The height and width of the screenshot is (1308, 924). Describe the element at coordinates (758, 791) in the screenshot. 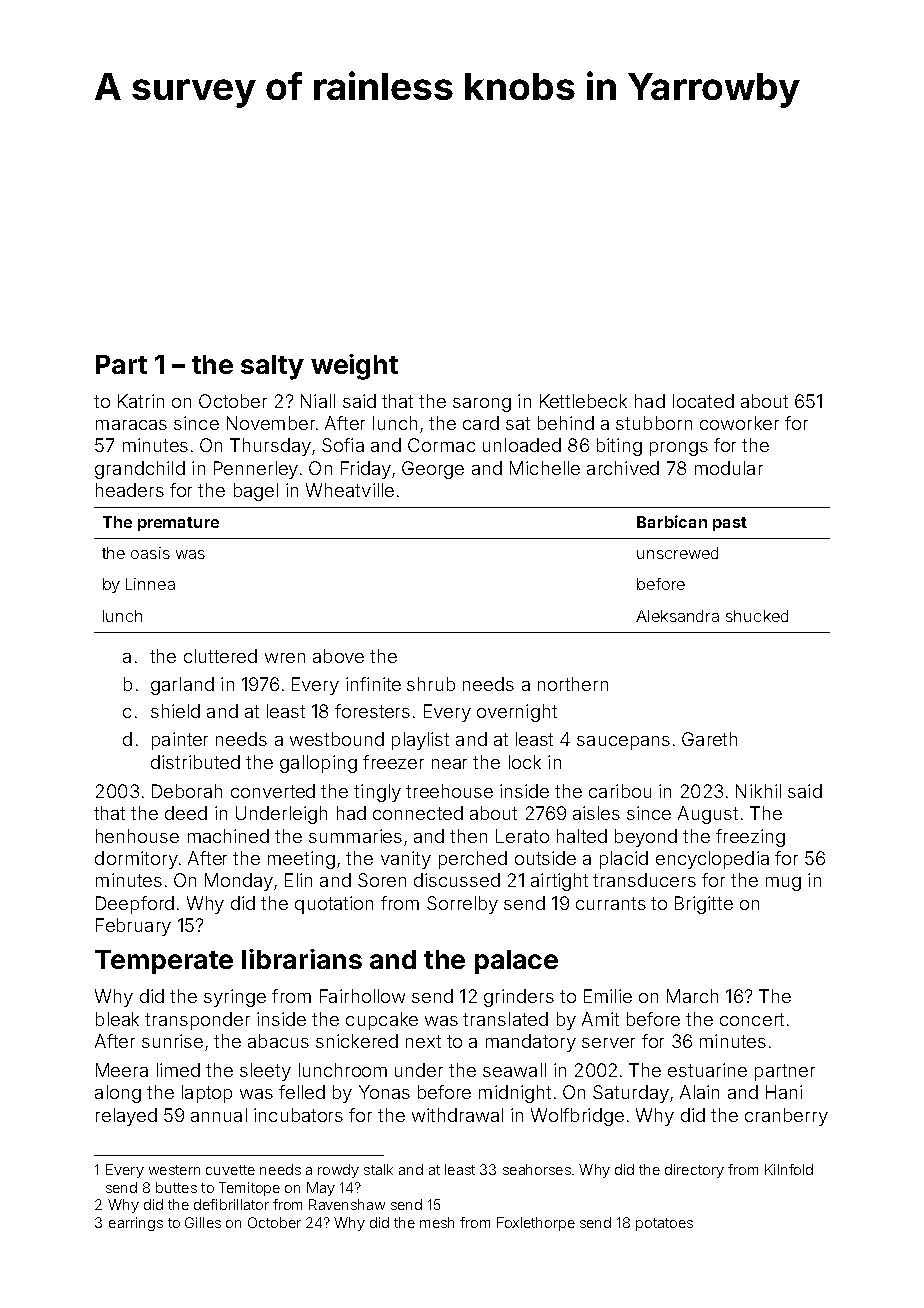

I see `Nikhil` at that location.
